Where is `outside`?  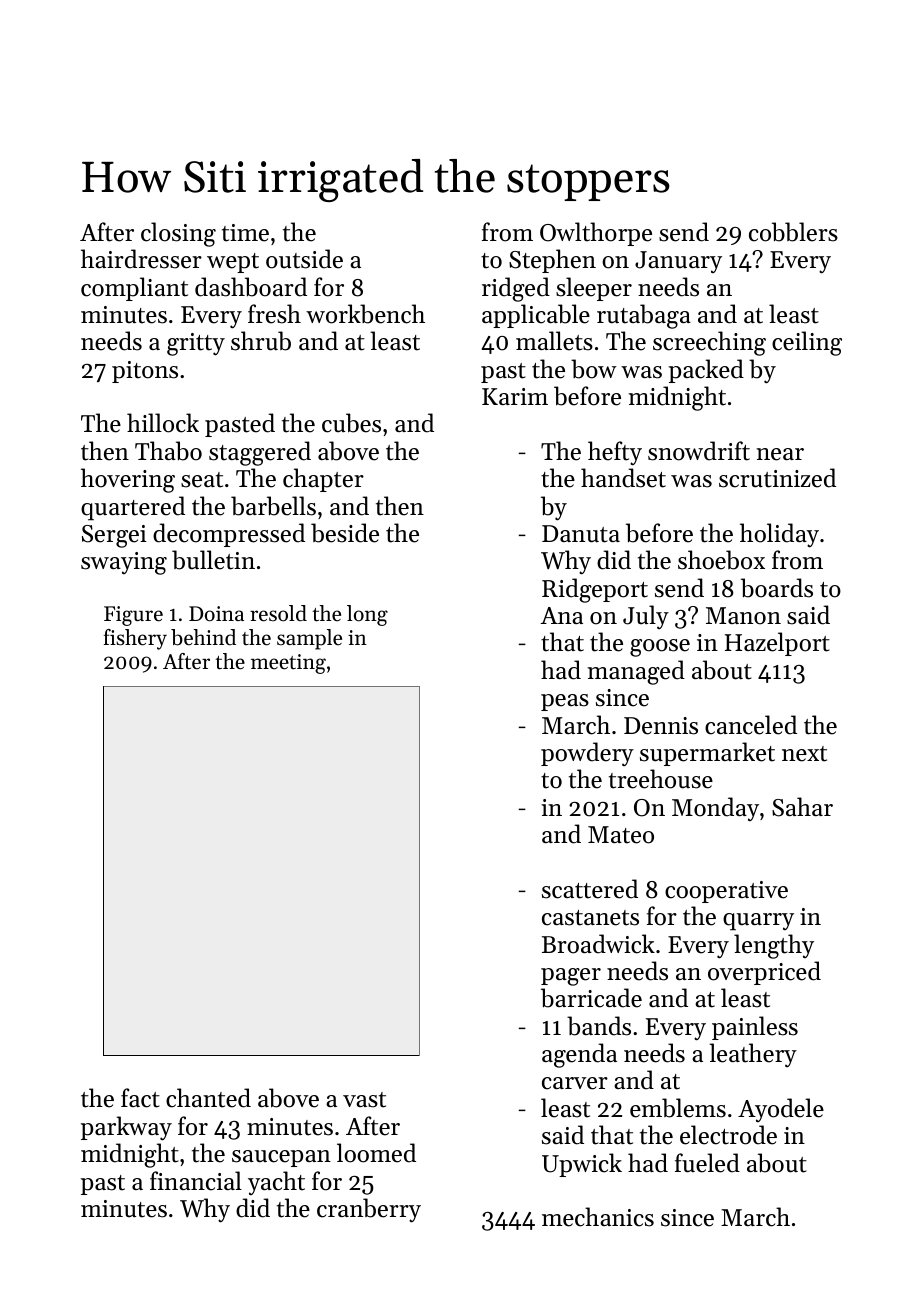 outside is located at coordinates (304, 259).
